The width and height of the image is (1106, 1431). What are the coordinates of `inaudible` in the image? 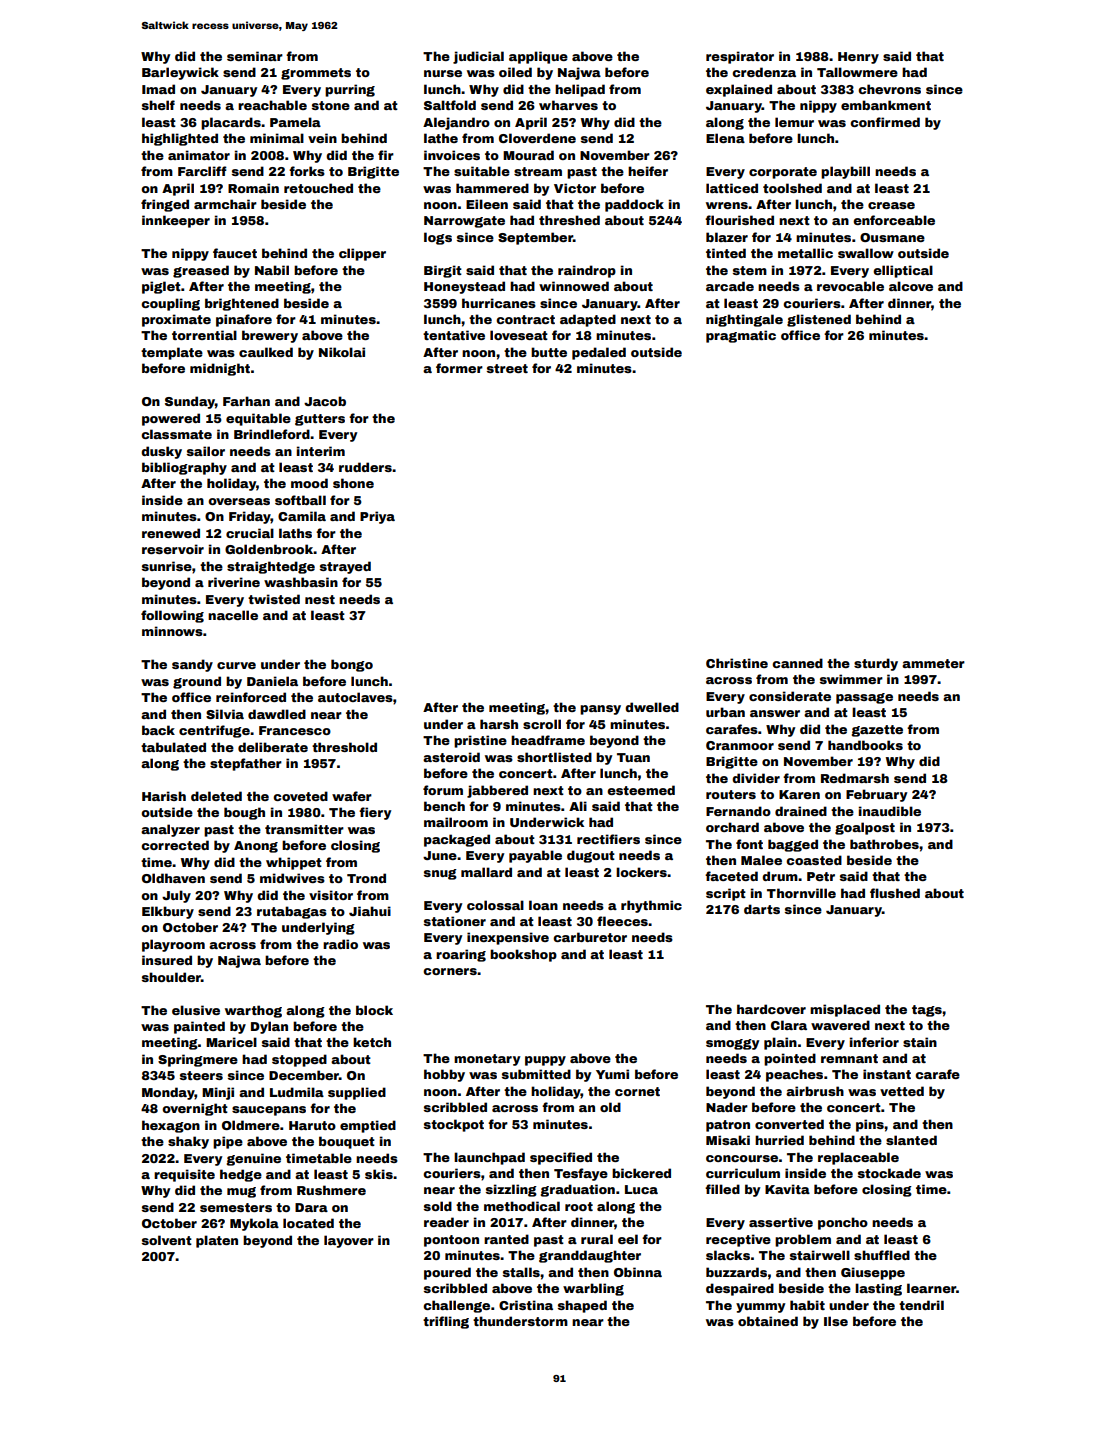 It's located at (890, 811).
